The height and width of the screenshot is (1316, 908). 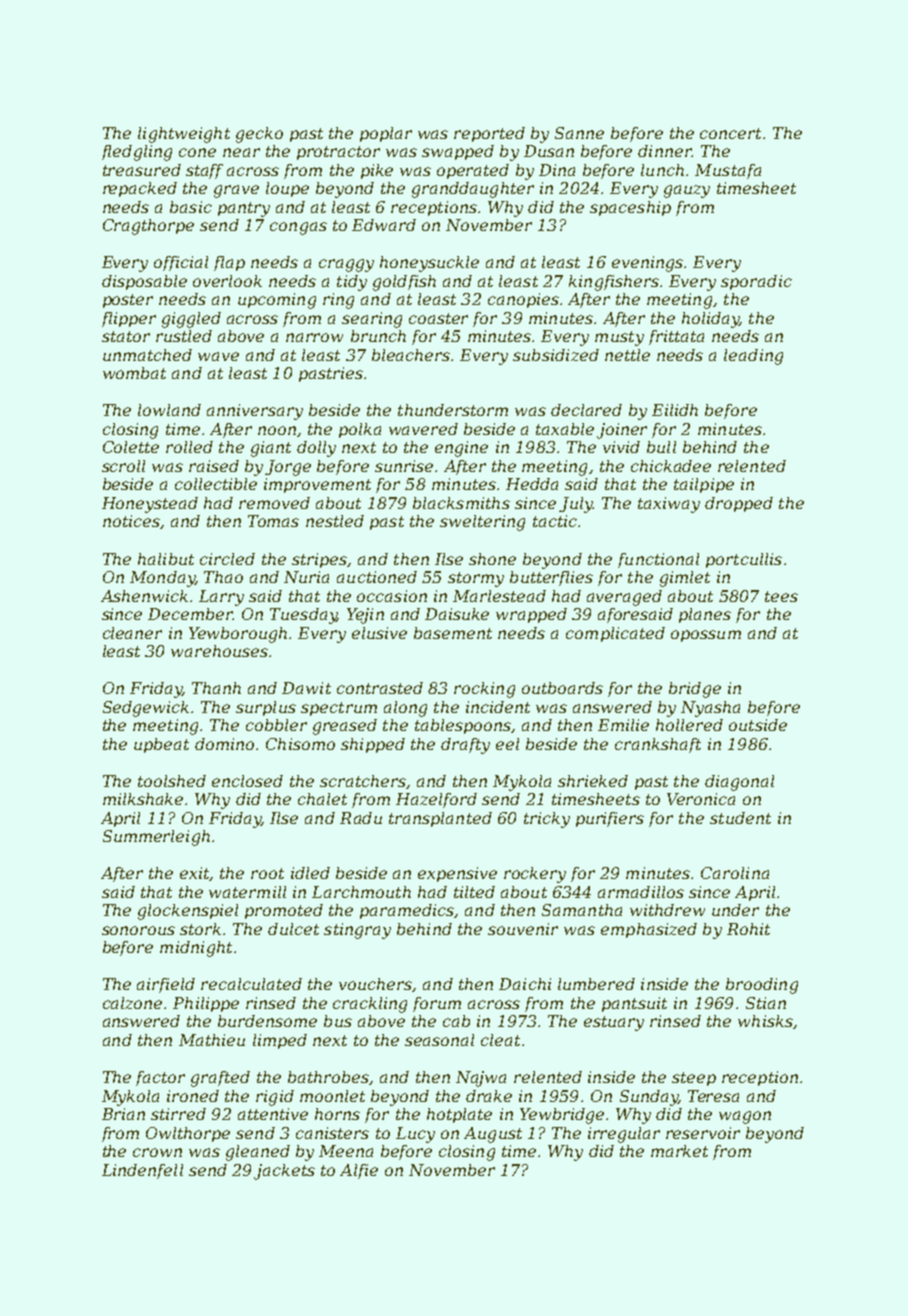 I want to click on Eilidh, so click(x=675, y=410).
